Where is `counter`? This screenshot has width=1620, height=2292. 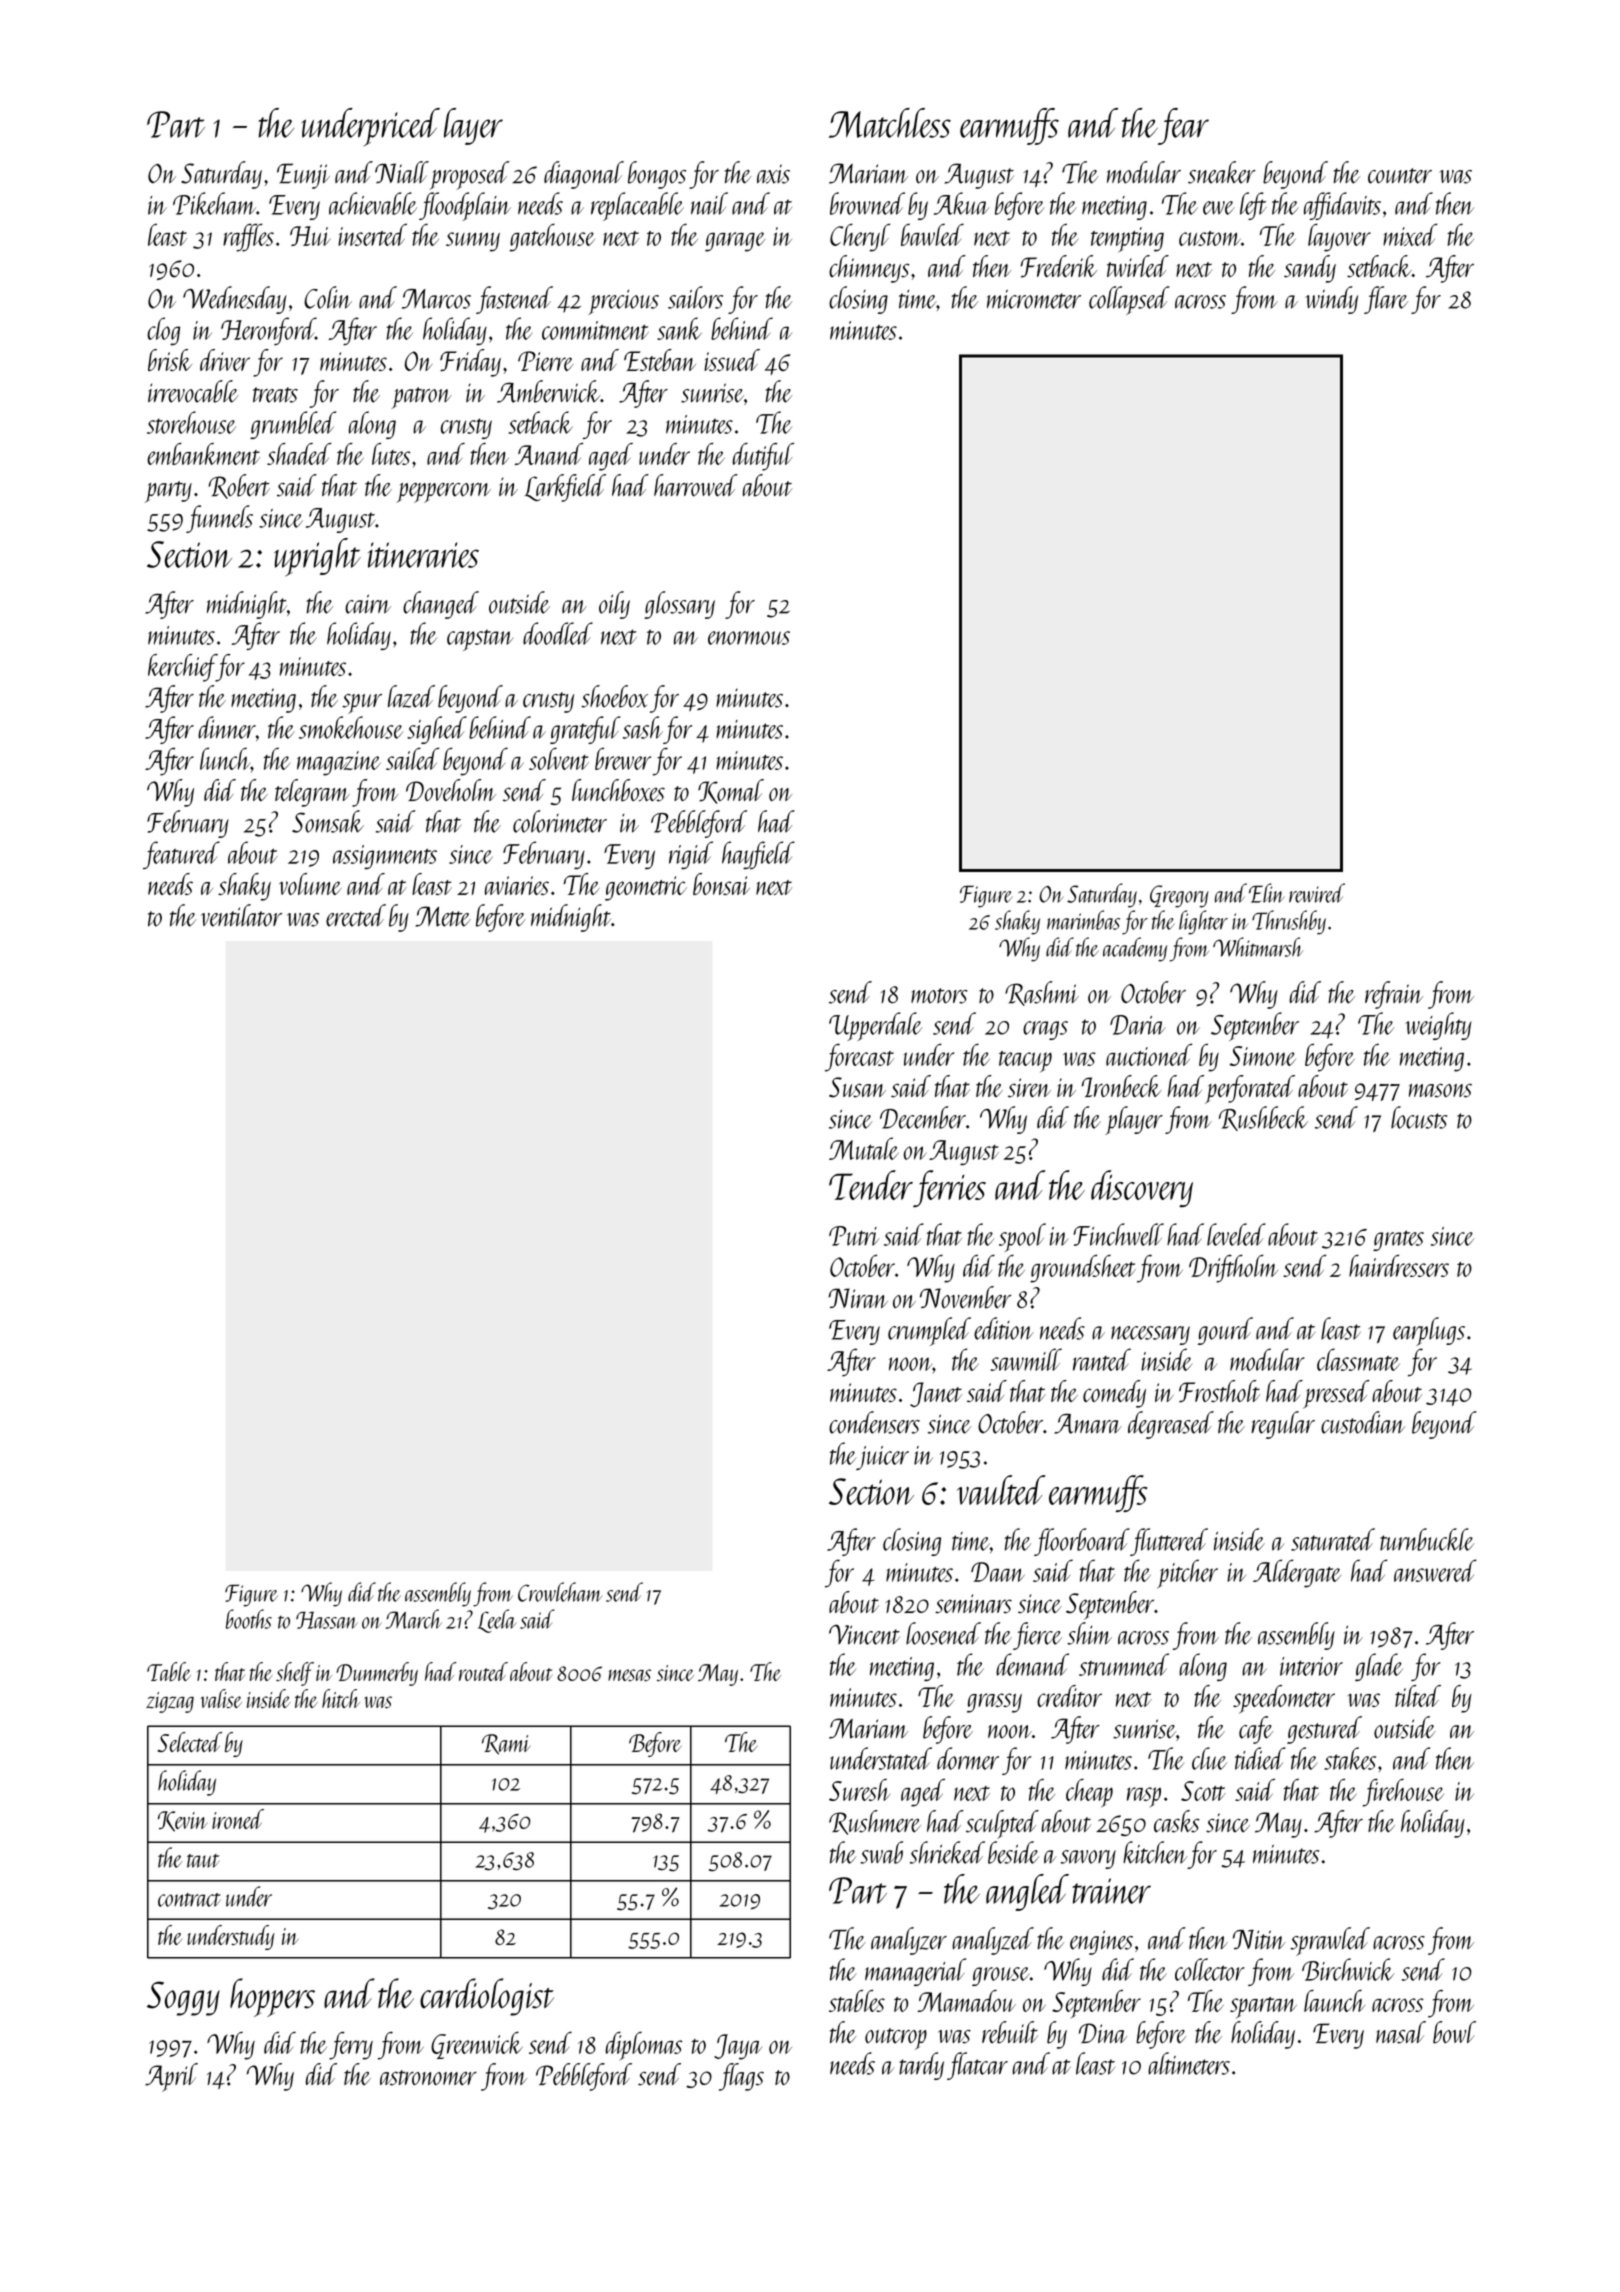
counter is located at coordinates (1400, 176).
